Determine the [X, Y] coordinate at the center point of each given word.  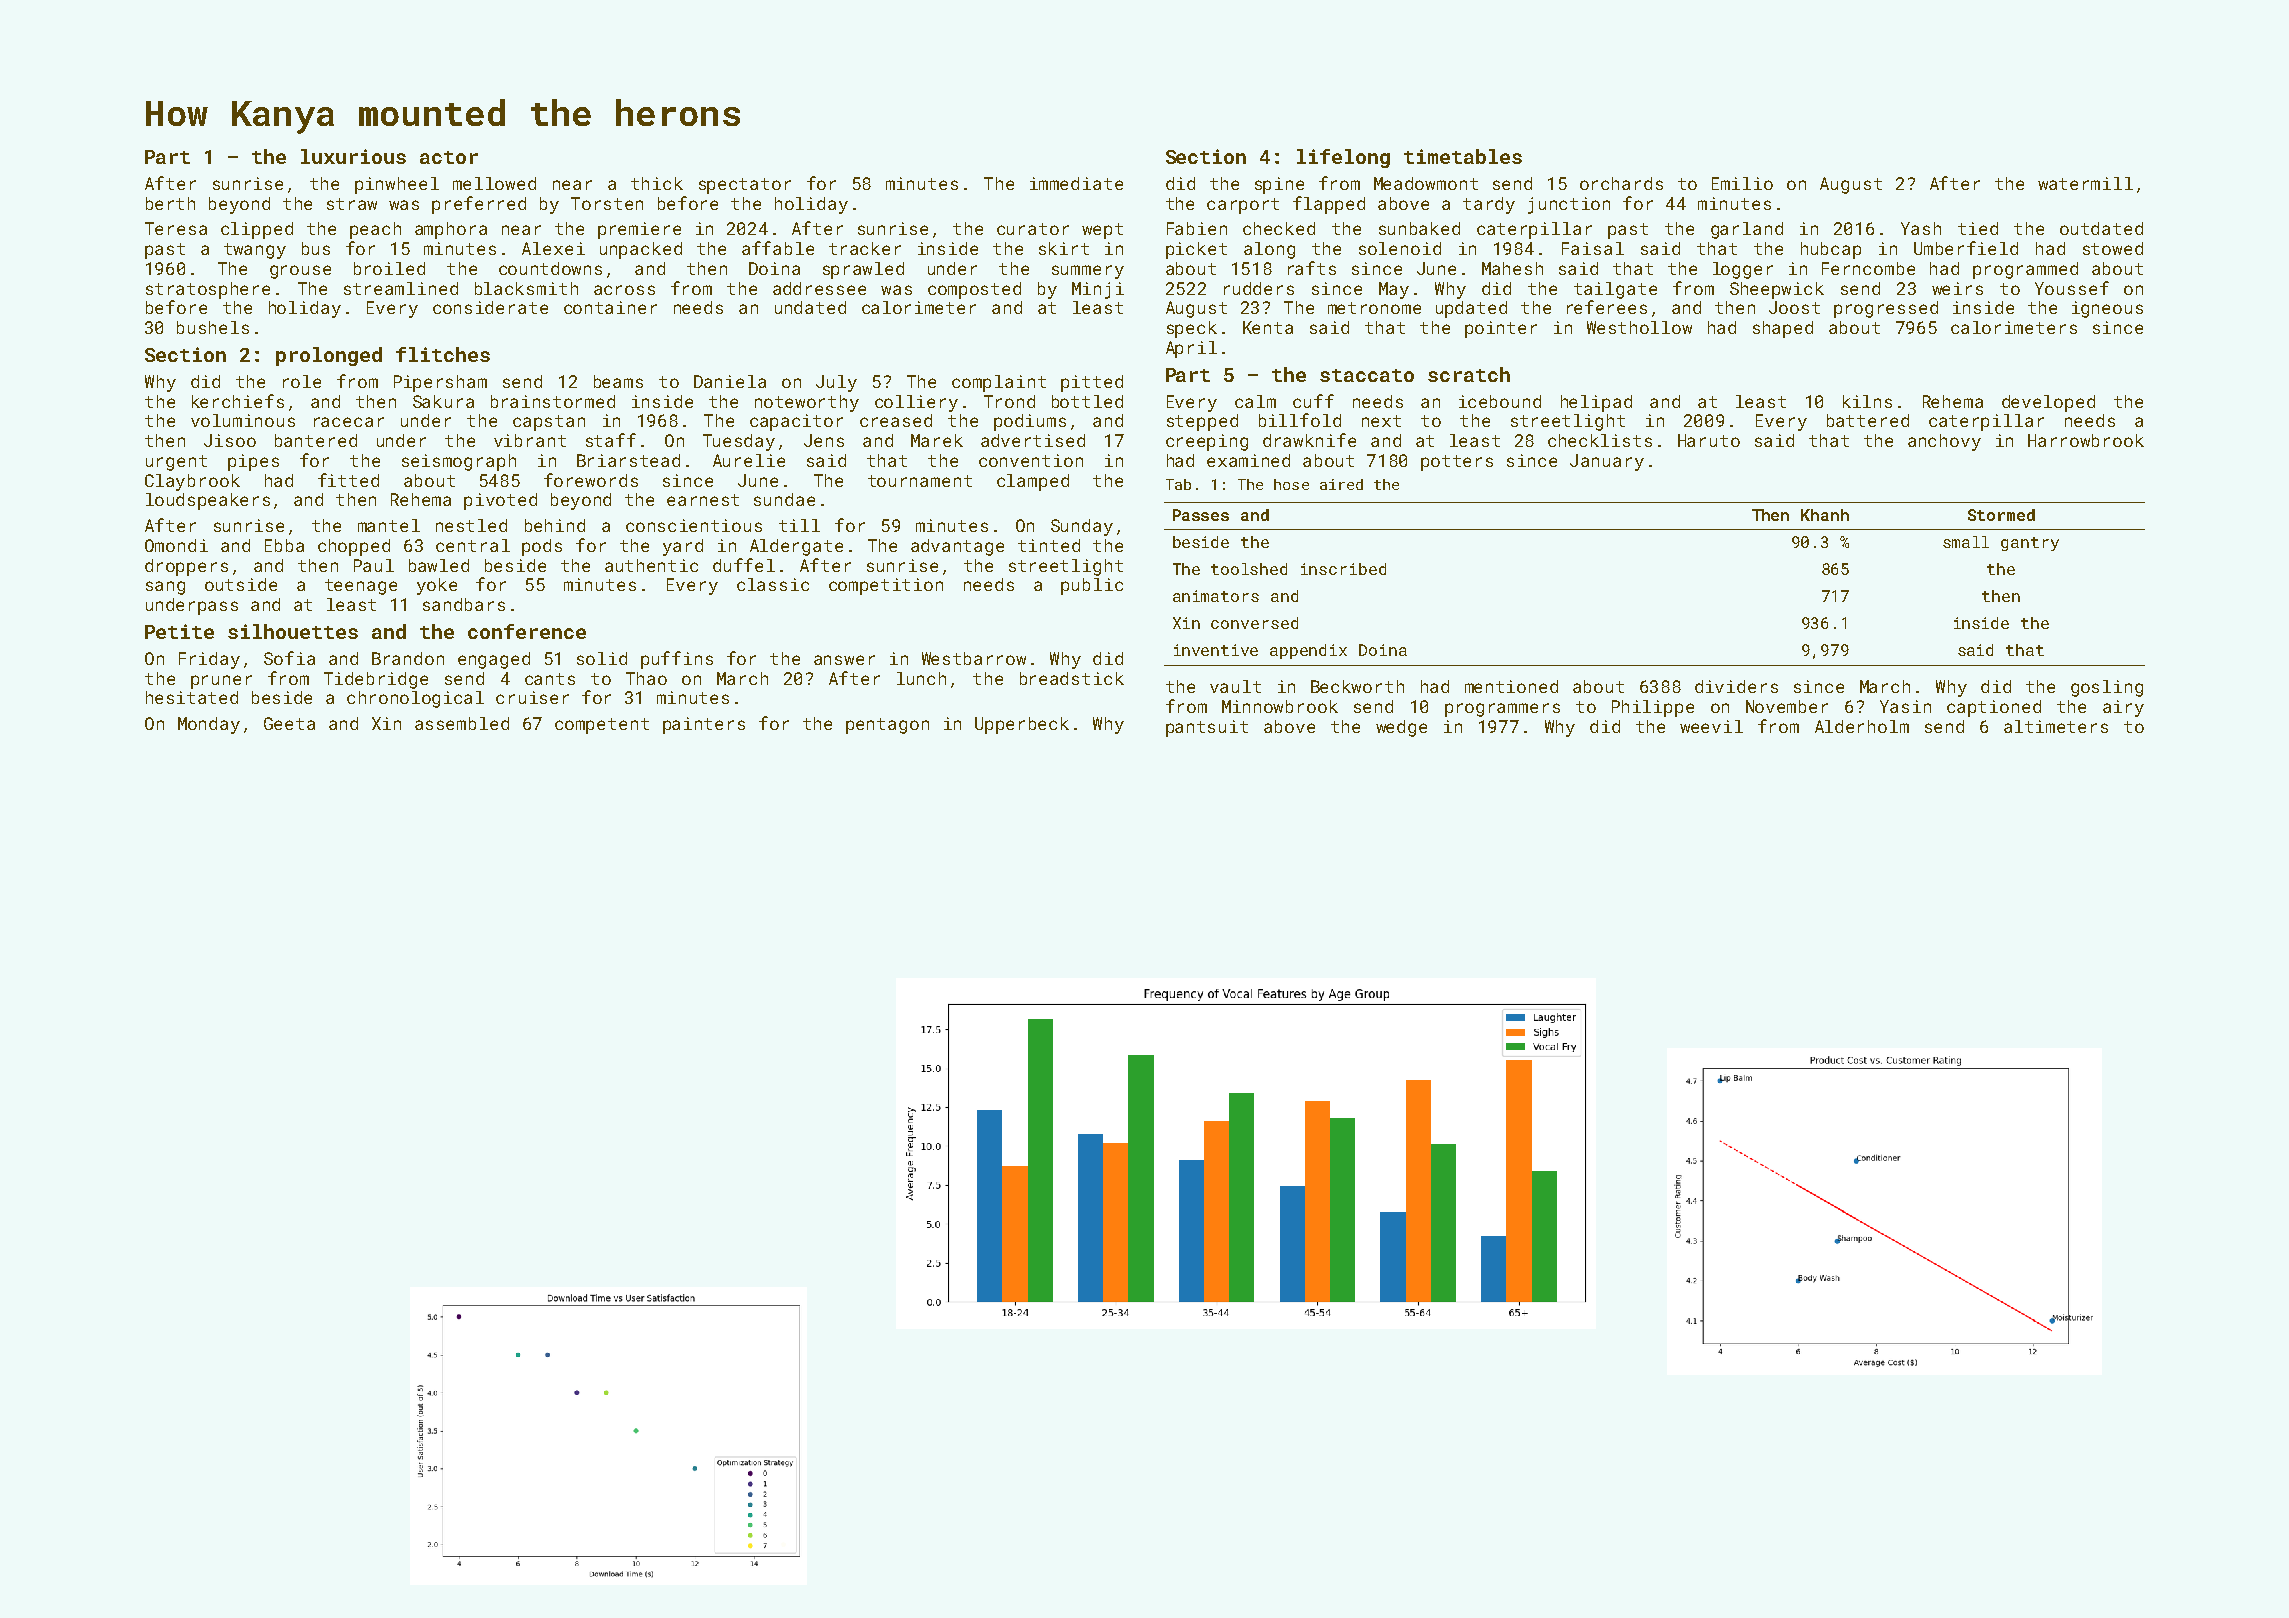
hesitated [192, 697]
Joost [1794, 307]
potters [1457, 463]
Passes [1201, 515]
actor [449, 157]
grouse [300, 272]
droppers [186, 567]
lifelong [1343, 158]
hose [1291, 484]
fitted [348, 480]
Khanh [1825, 515]
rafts [1312, 268]
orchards [1621, 183]
